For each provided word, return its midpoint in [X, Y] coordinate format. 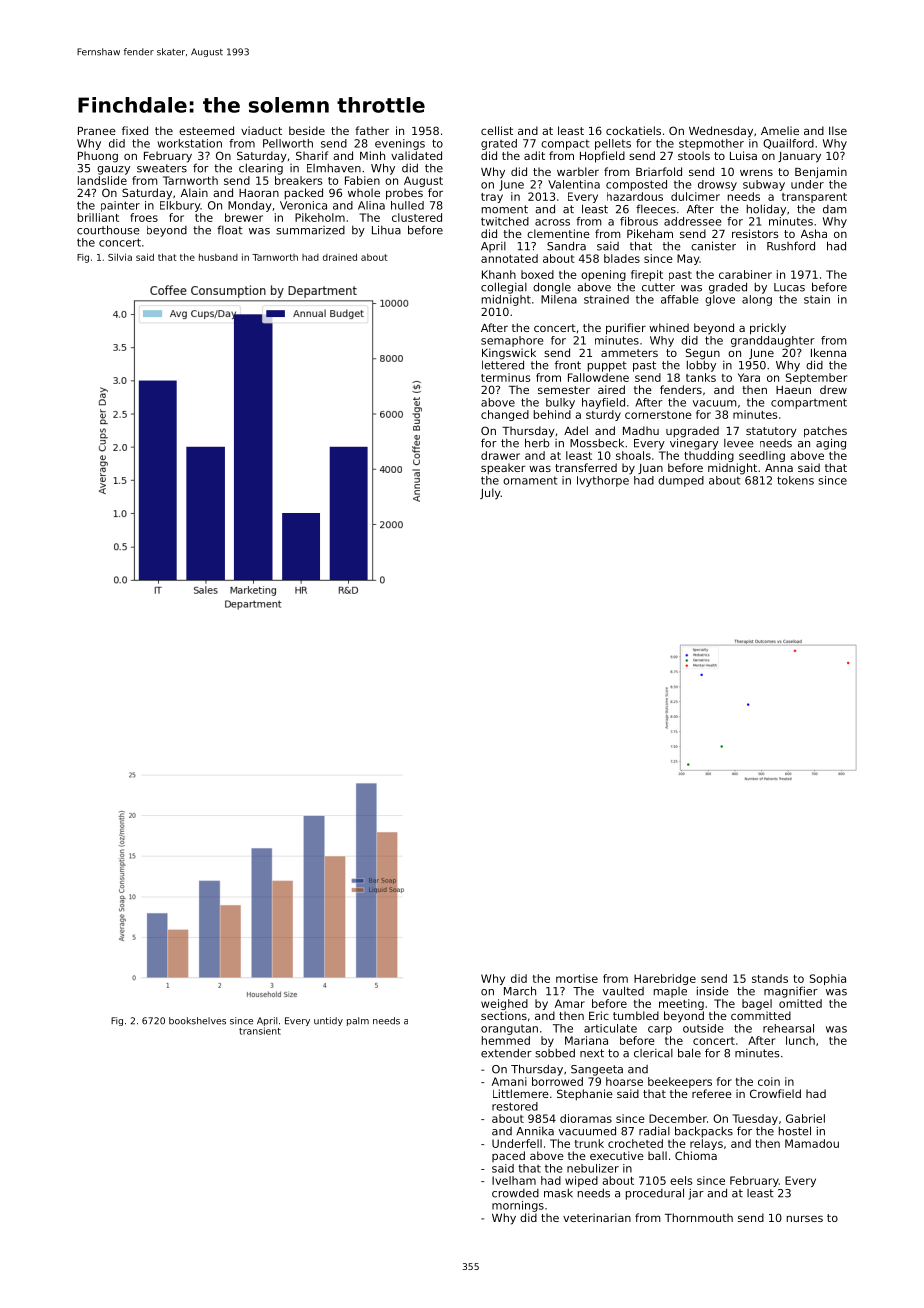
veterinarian [597, 1217]
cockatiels [633, 130]
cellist [497, 130]
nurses [805, 1218]
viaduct [261, 130]
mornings [518, 1206]
